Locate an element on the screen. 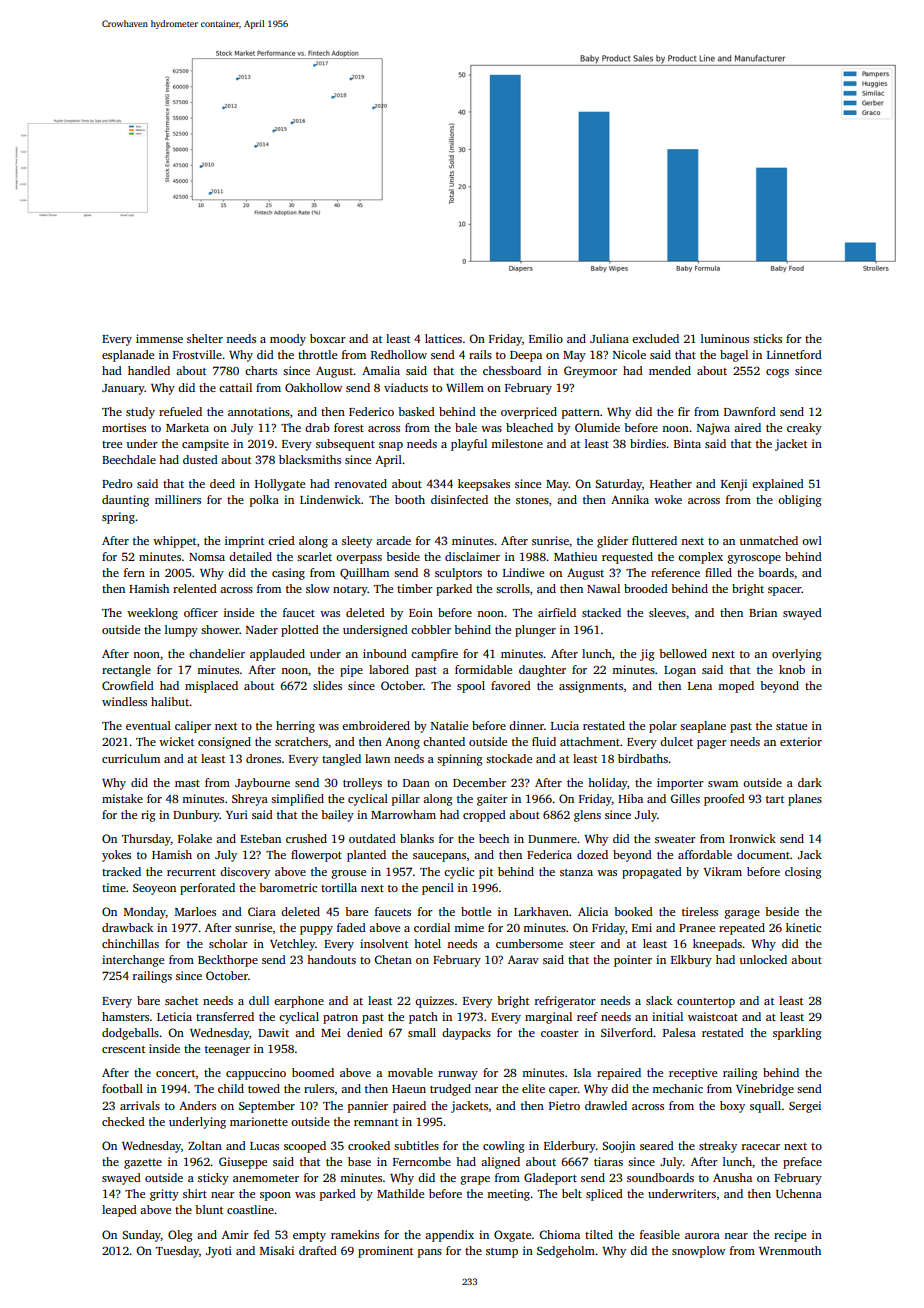  quizzes is located at coordinates (434, 1002).
